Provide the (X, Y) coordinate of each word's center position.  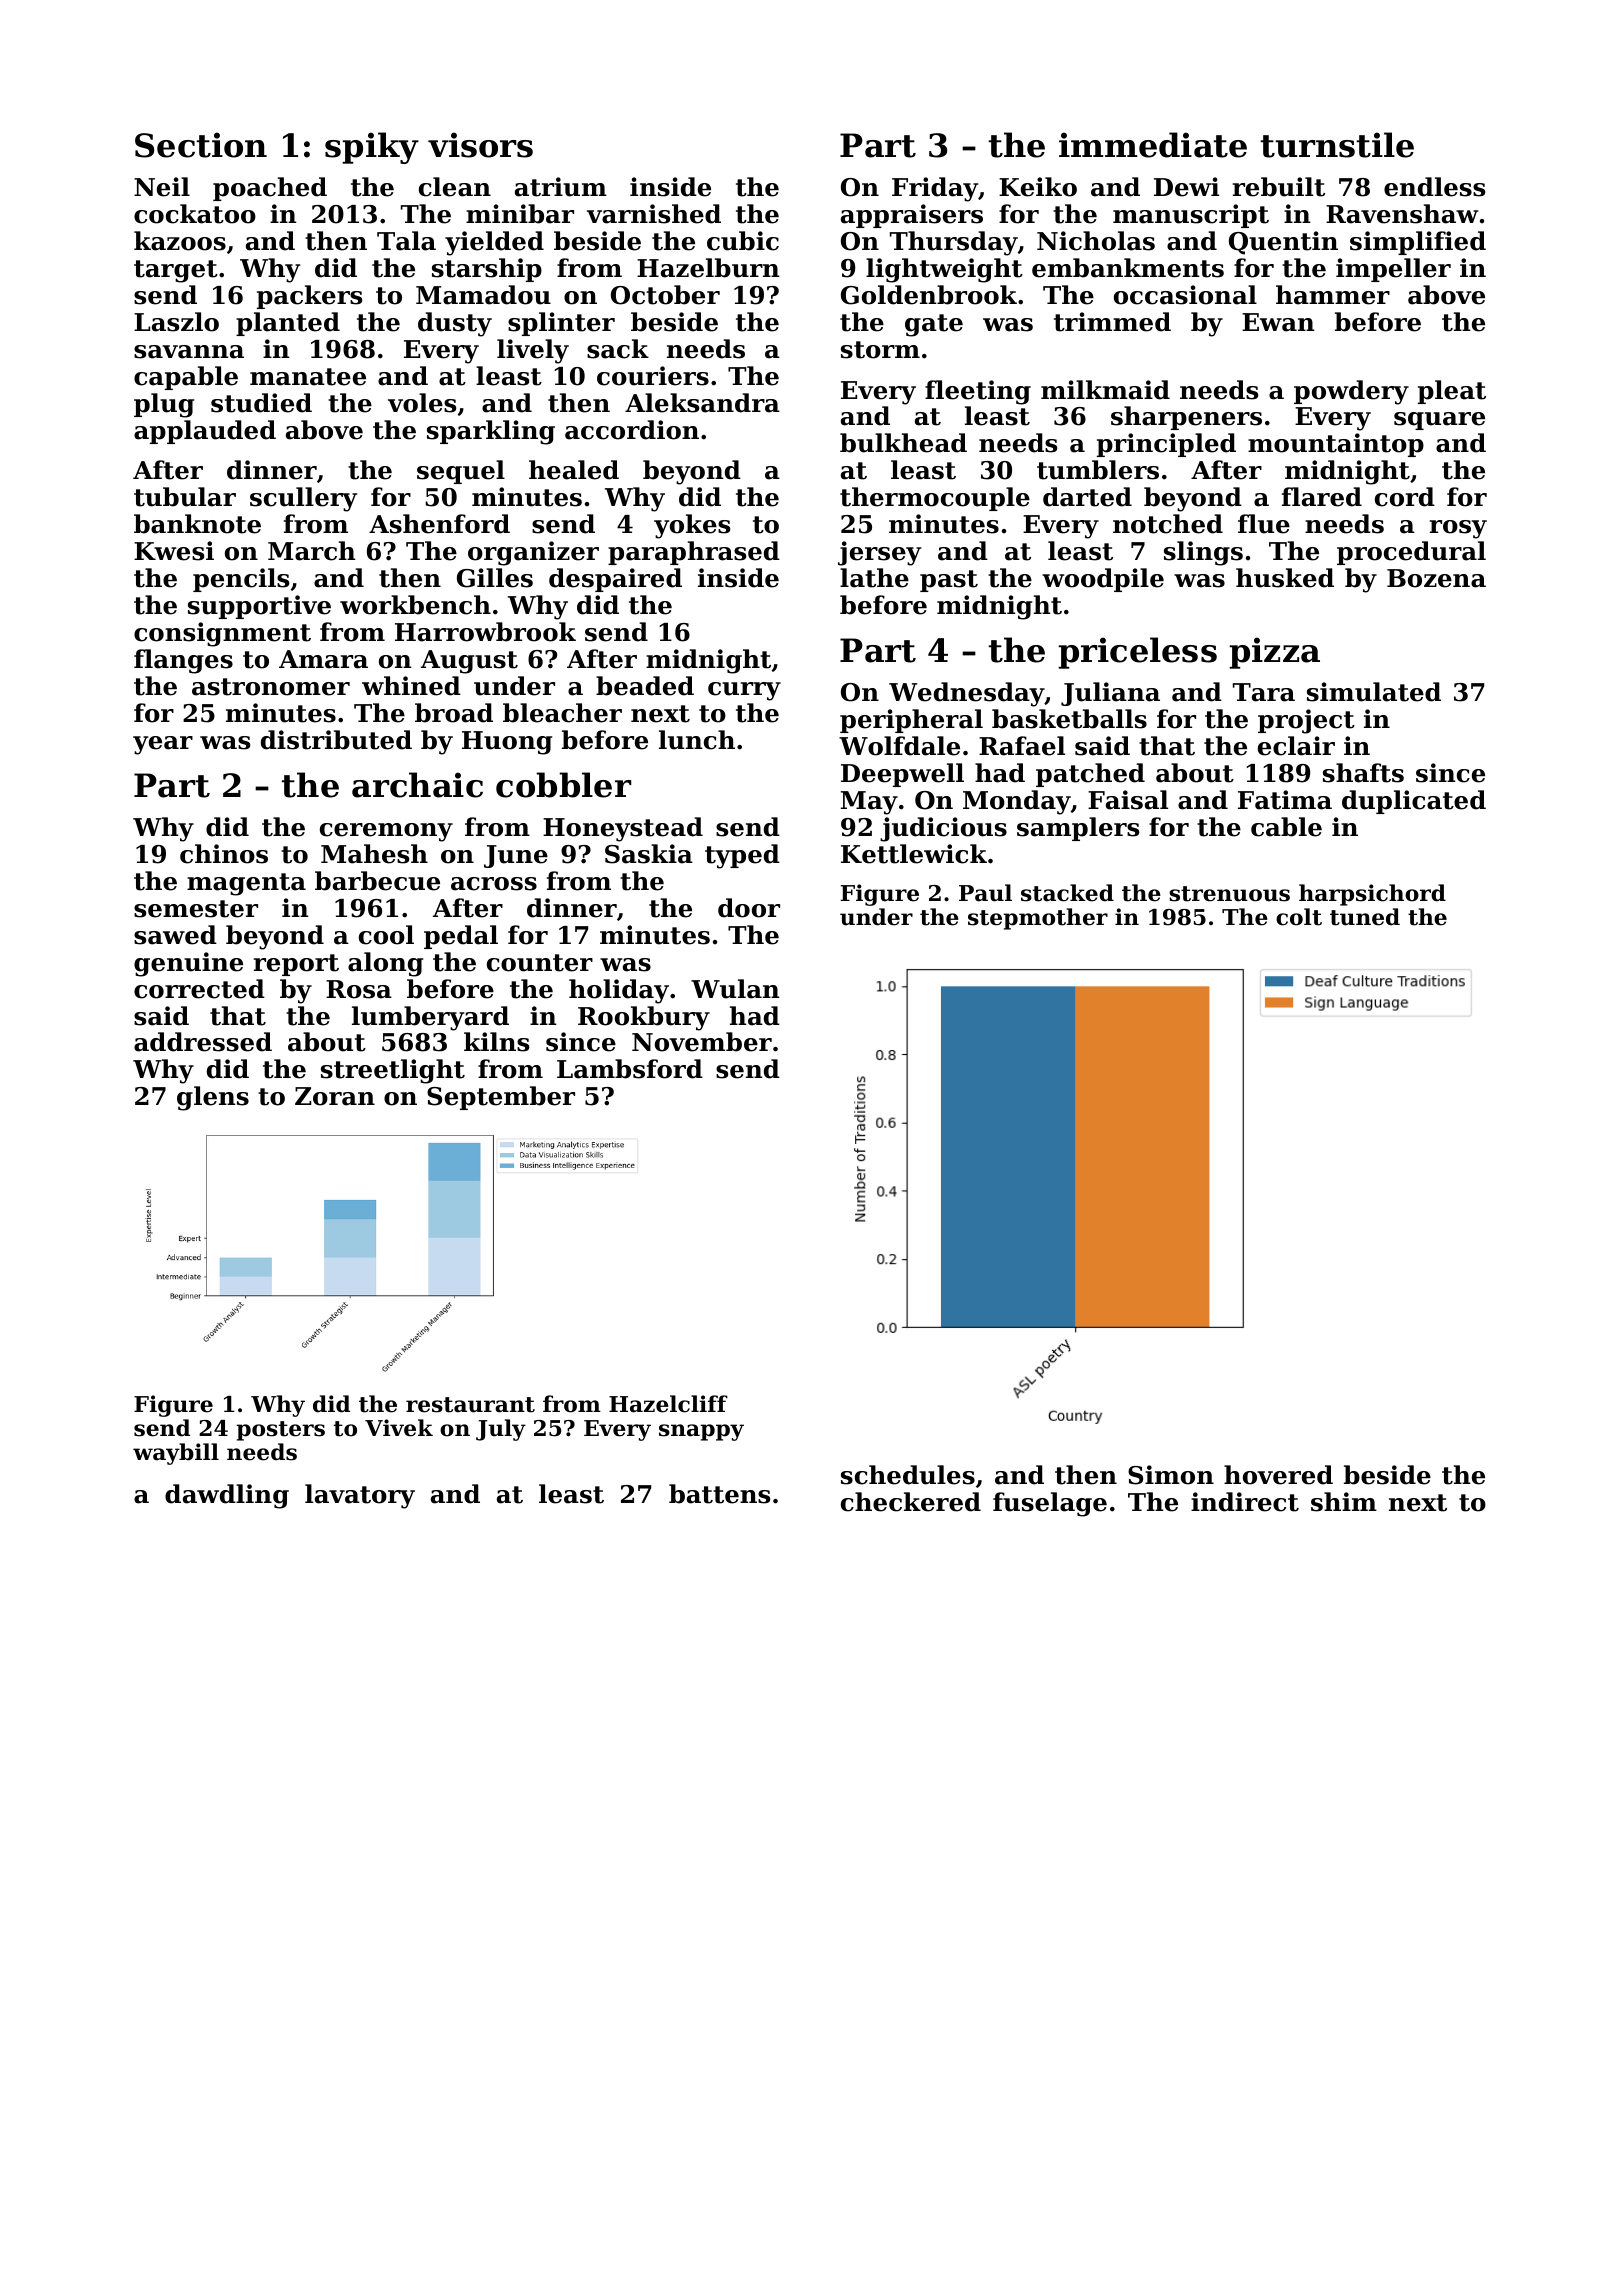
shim (1344, 1502)
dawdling (227, 1496)
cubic (743, 241)
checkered (911, 1502)
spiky (372, 148)
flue (1264, 524)
